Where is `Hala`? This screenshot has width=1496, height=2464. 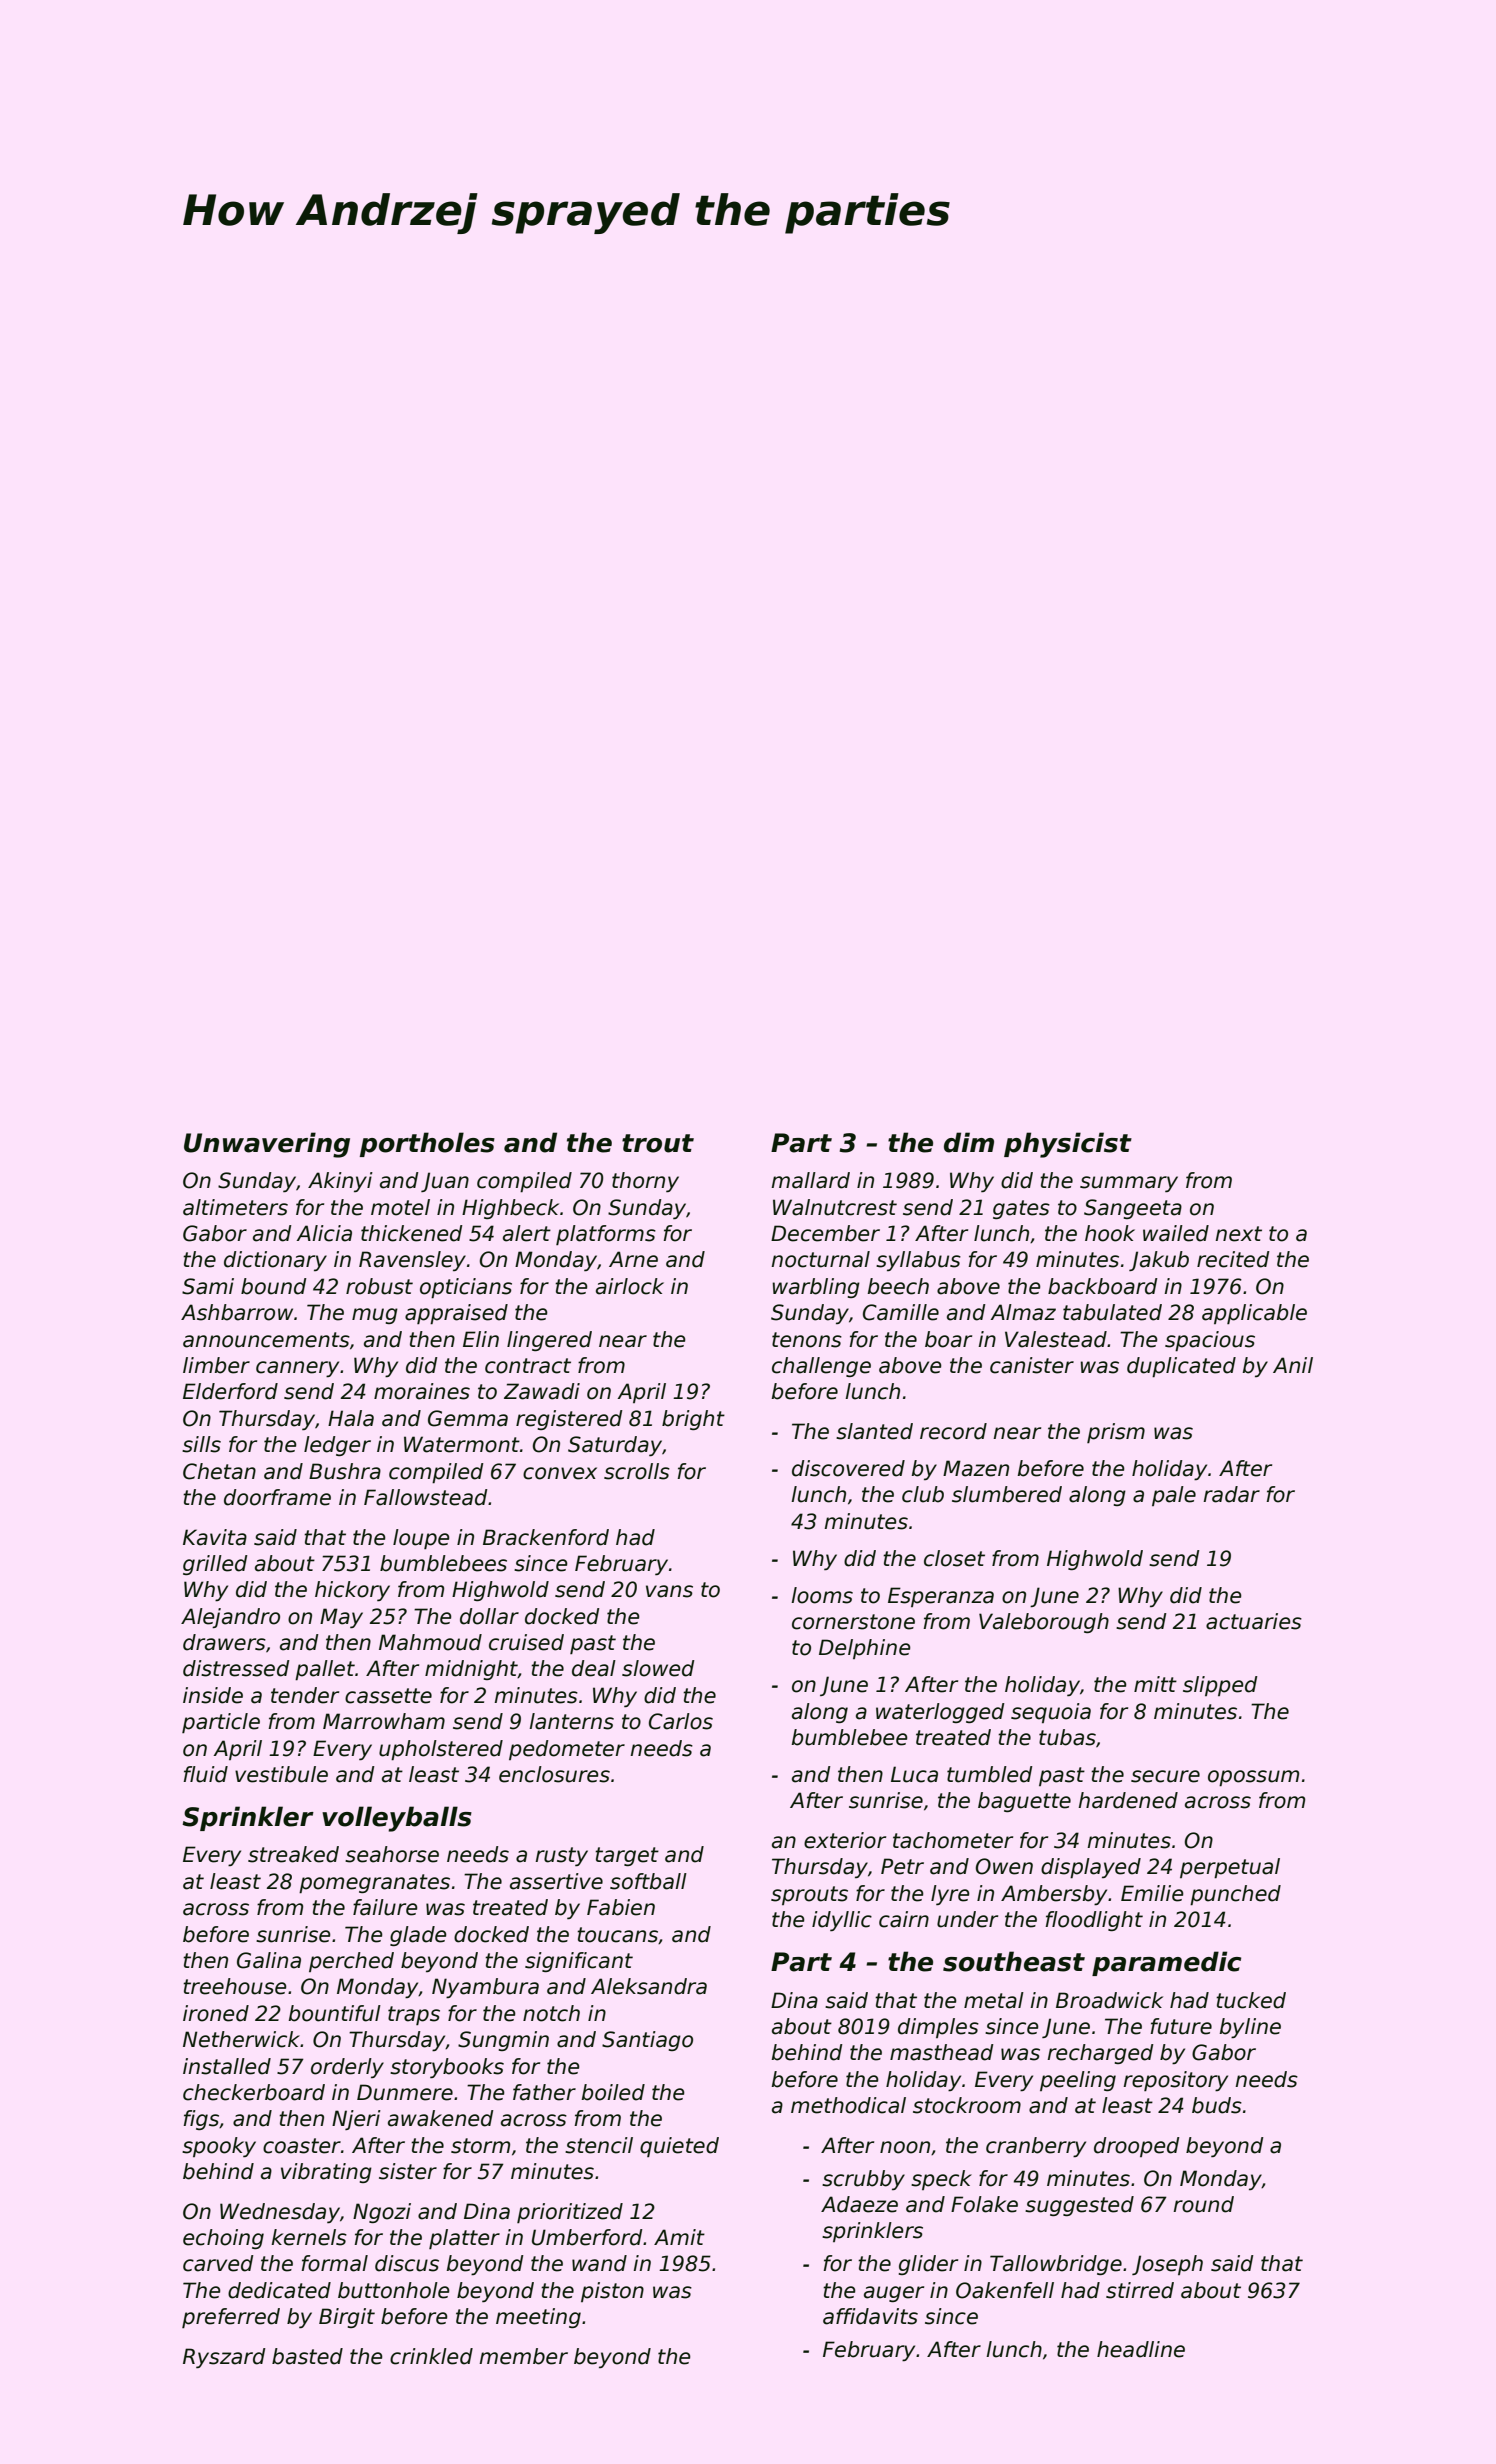
Hala is located at coordinates (351, 1418).
